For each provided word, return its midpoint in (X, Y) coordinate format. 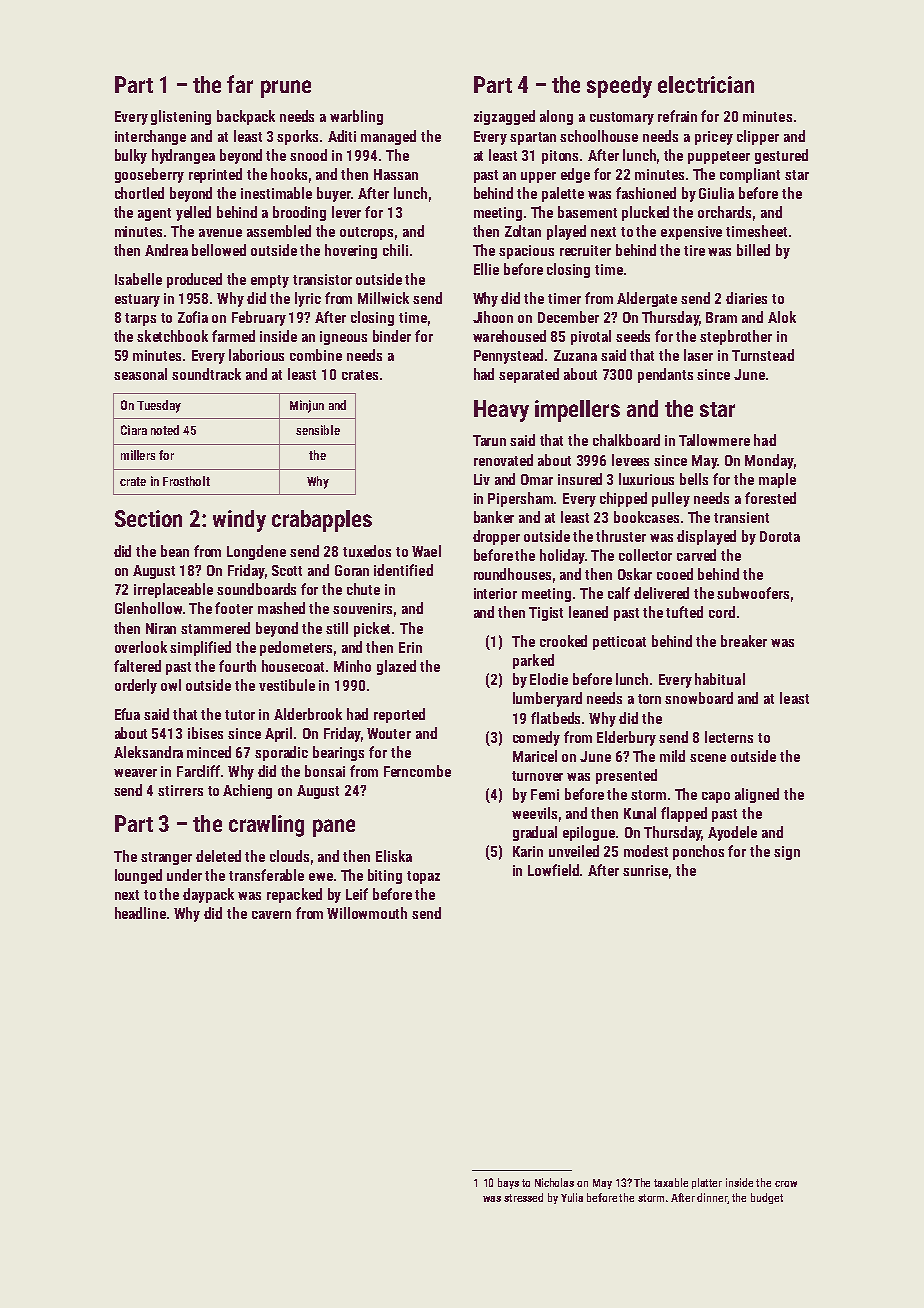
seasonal (140, 374)
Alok (782, 317)
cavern (271, 915)
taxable (671, 1182)
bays (508, 1183)
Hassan (396, 174)
